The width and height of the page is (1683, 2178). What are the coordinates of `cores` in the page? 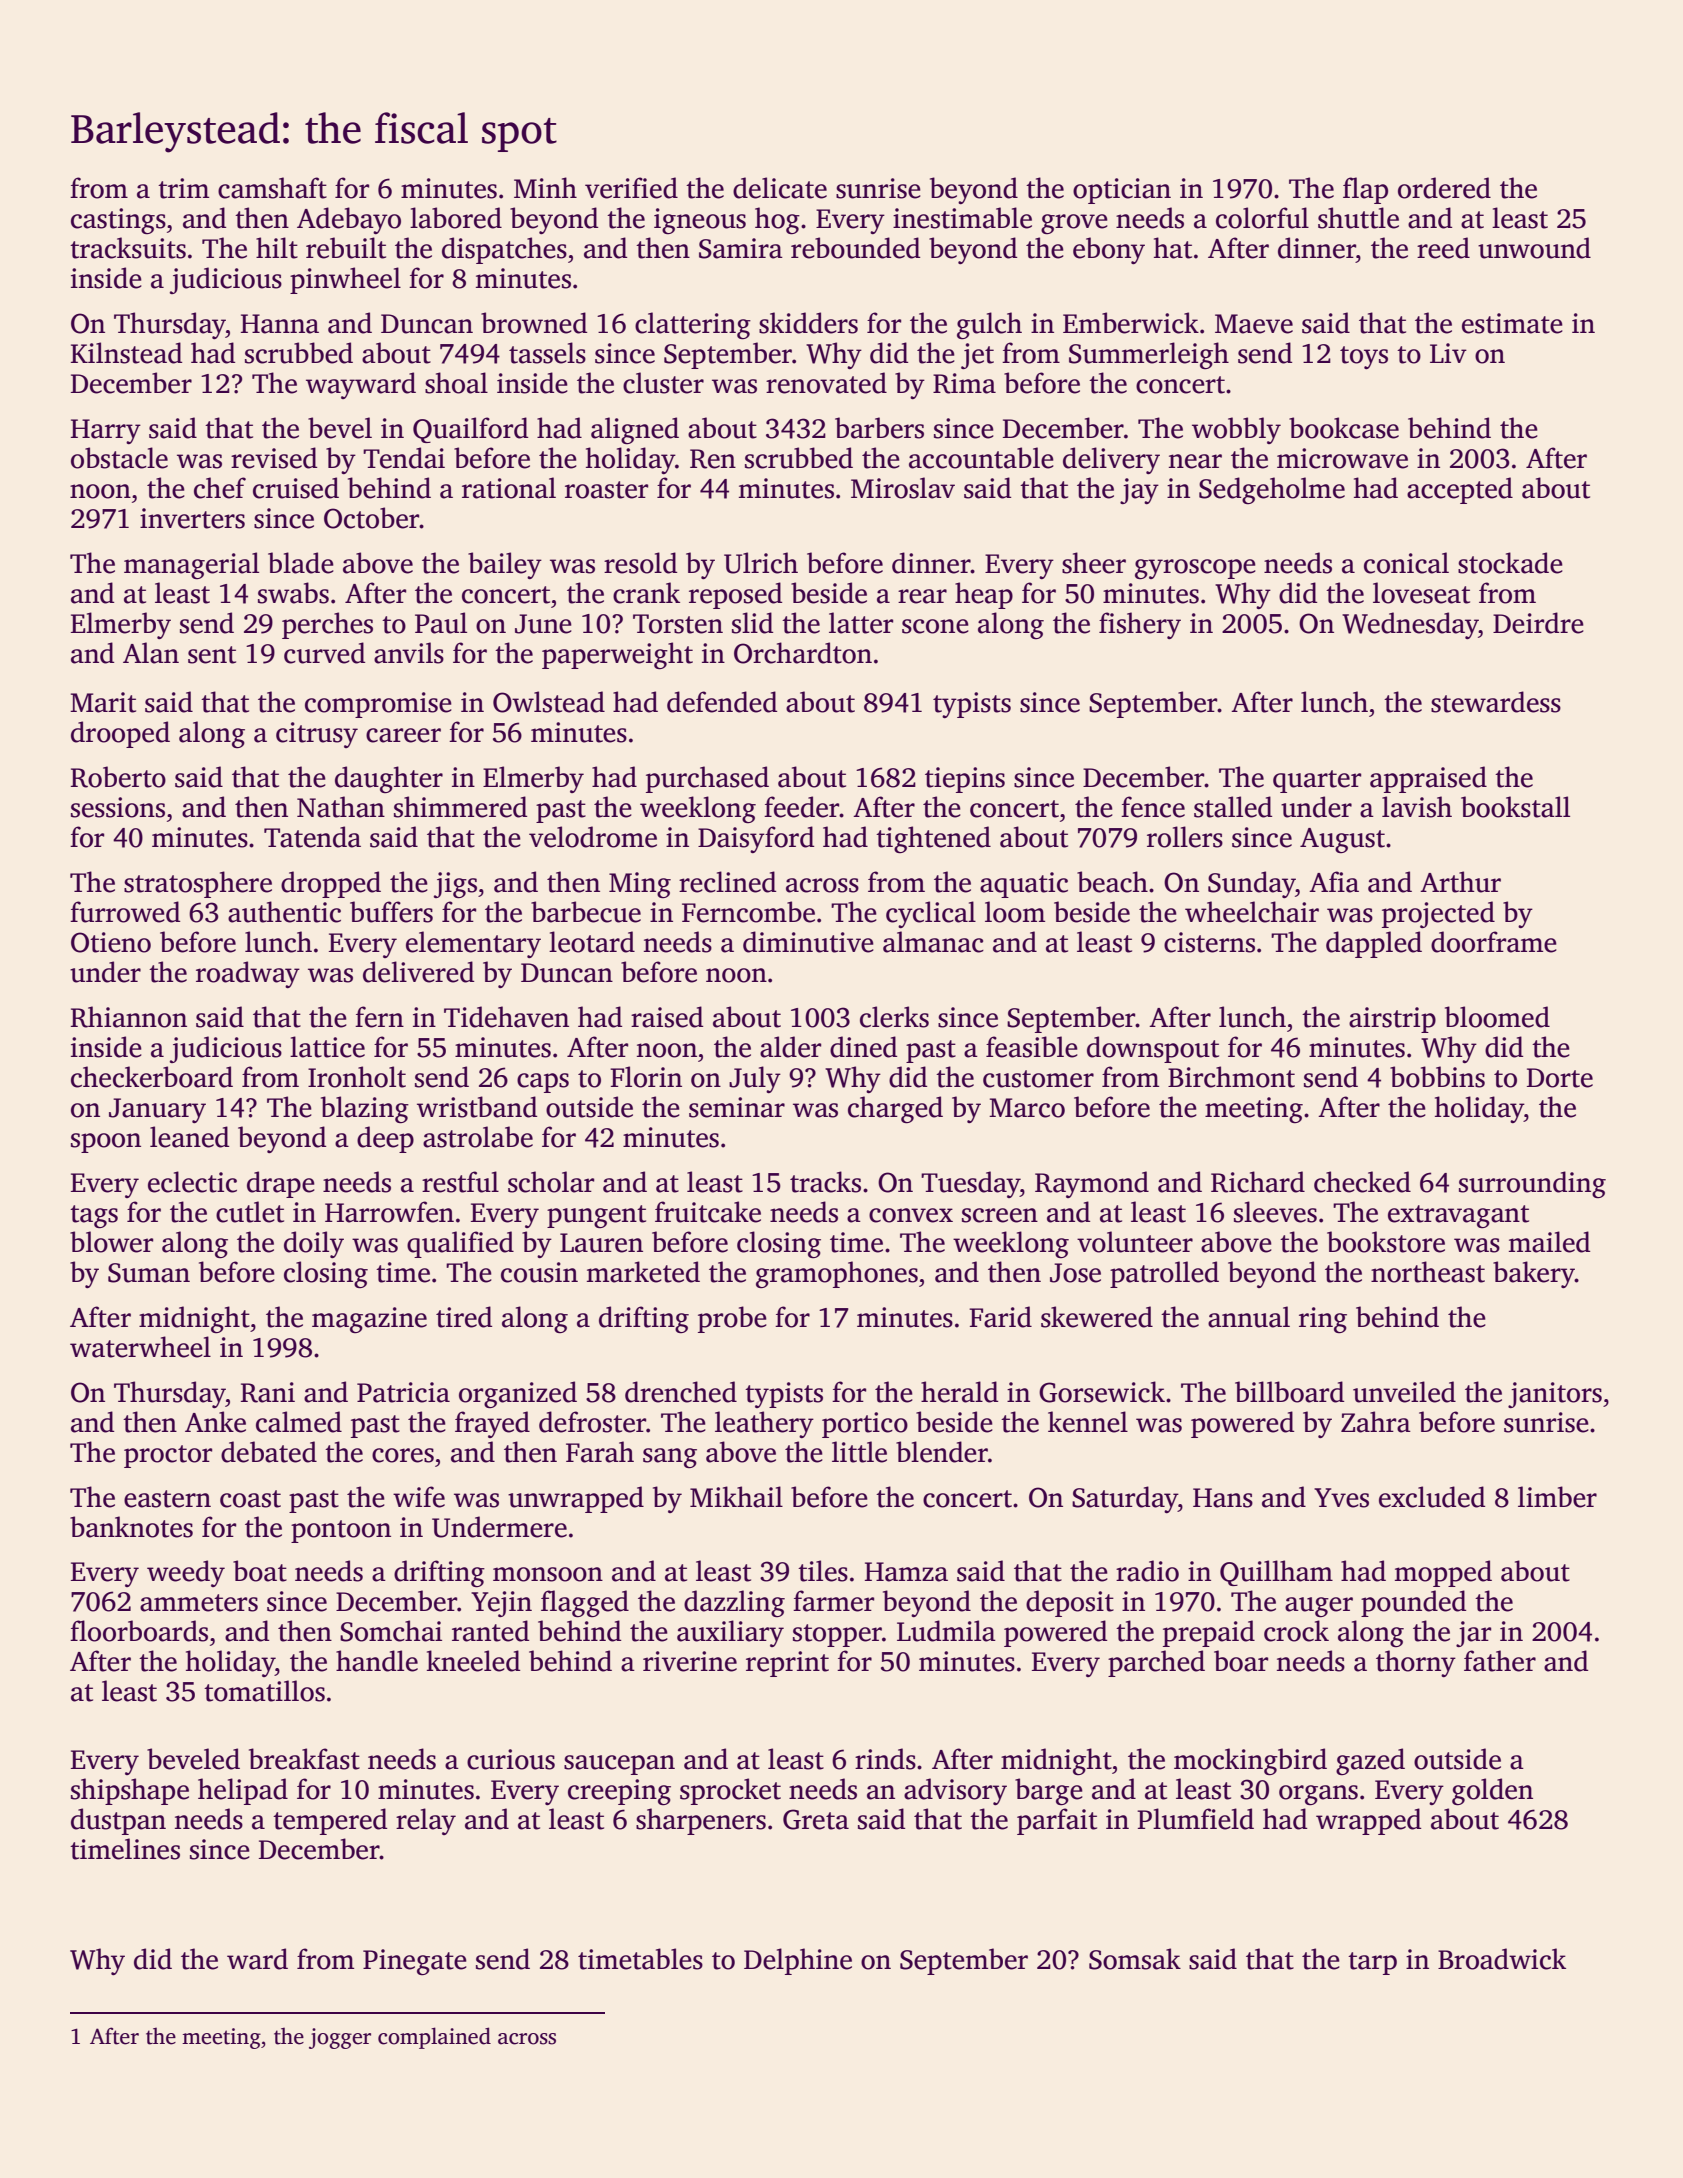 It's located at (403, 1455).
